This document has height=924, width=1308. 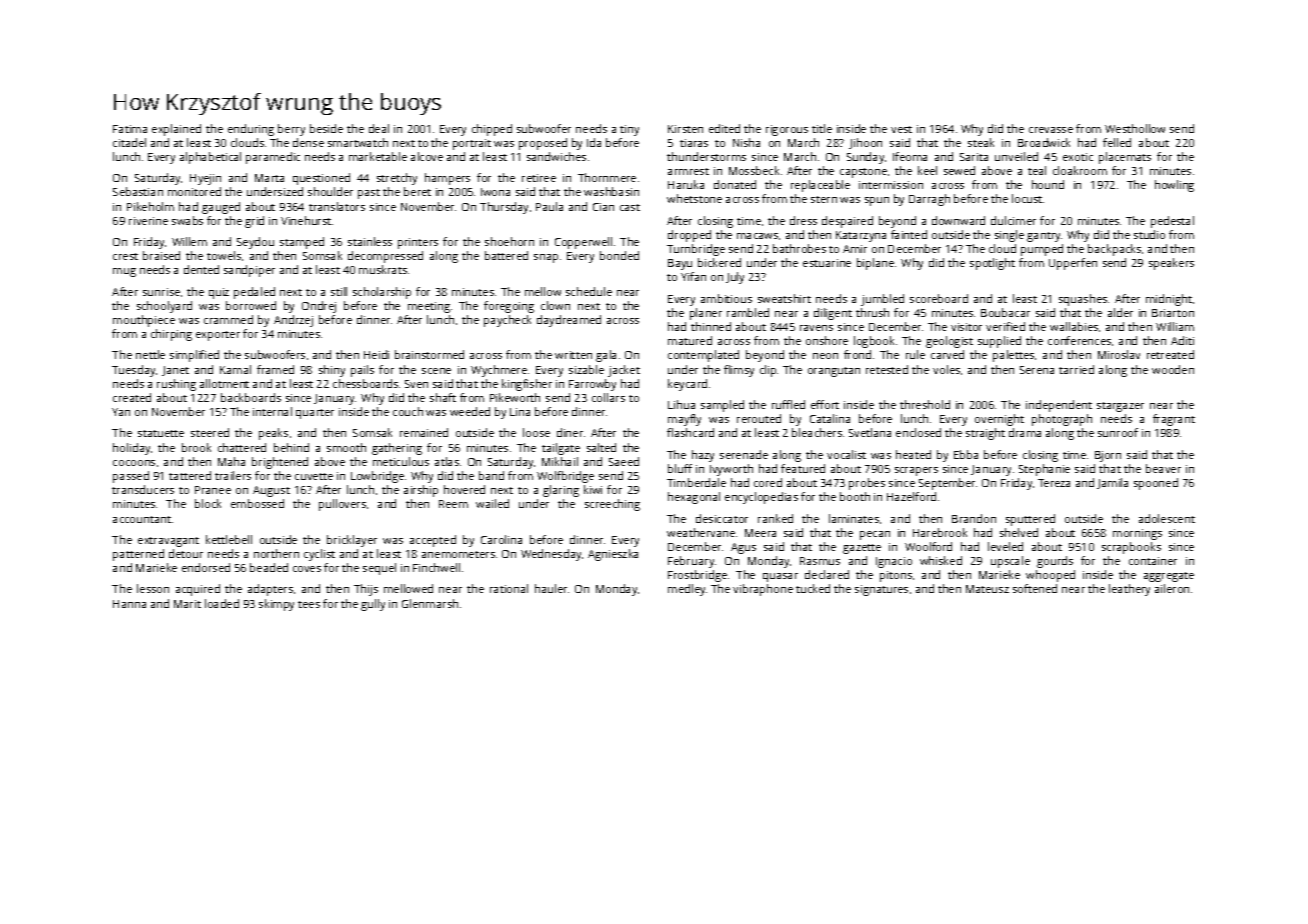 What do you see at coordinates (1171, 264) in the document?
I see `speakers` at bounding box center [1171, 264].
